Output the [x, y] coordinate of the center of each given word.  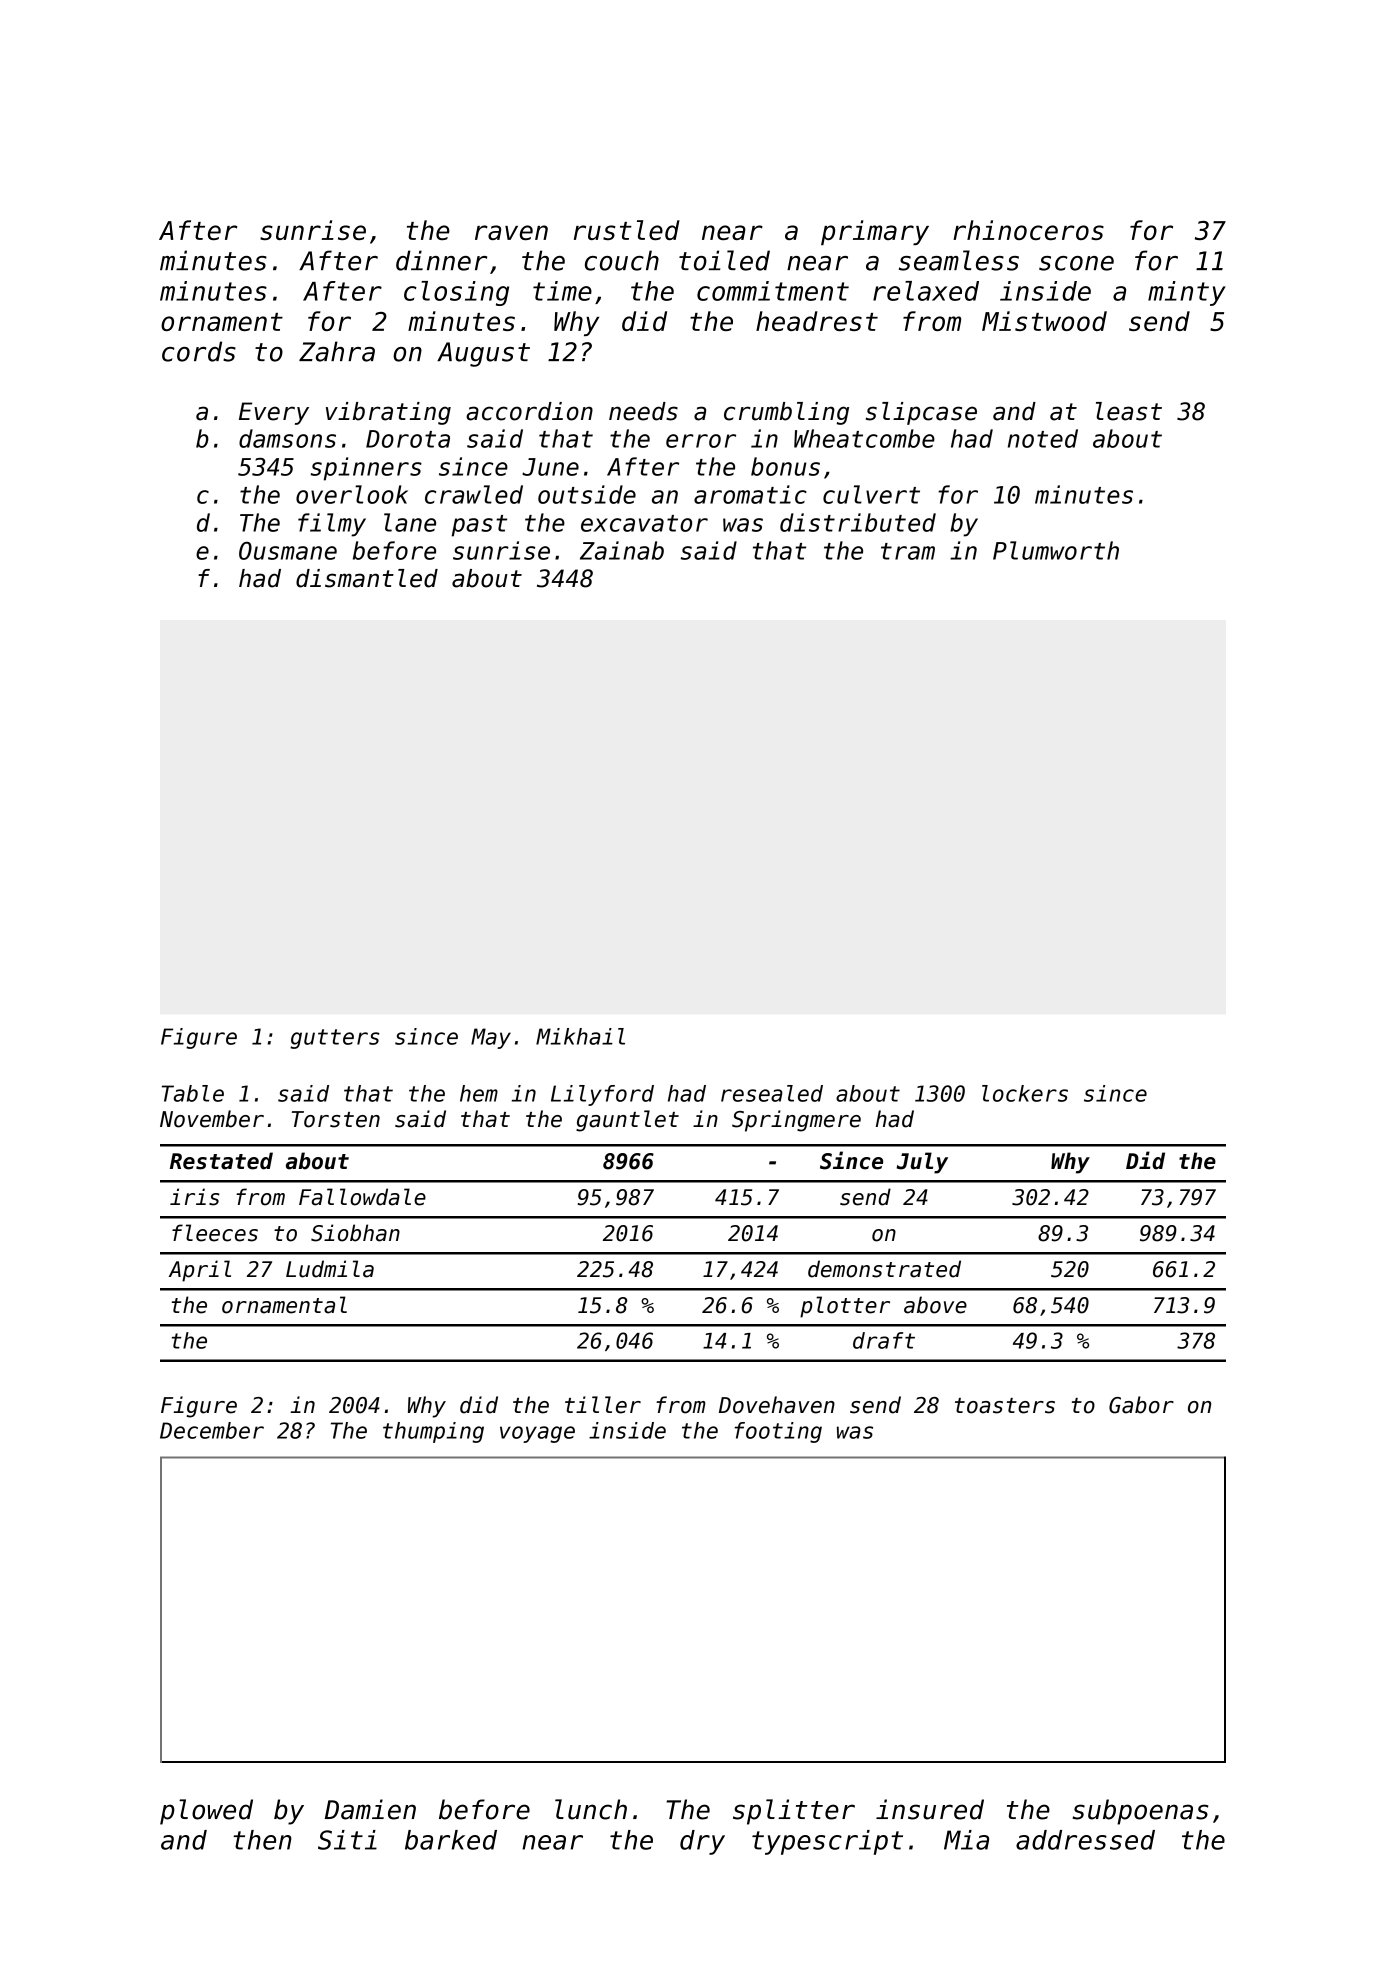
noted [1043, 438]
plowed [206, 1812]
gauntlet [627, 1121]
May [491, 1038]
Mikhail [580, 1036]
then [262, 1840]
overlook [352, 494]
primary [875, 232]
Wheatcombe [864, 438]
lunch [591, 1809]
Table [193, 1093]
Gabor [1141, 1405]
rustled [627, 230]
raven [511, 232]
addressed [1085, 1840]
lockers [1025, 1093]
